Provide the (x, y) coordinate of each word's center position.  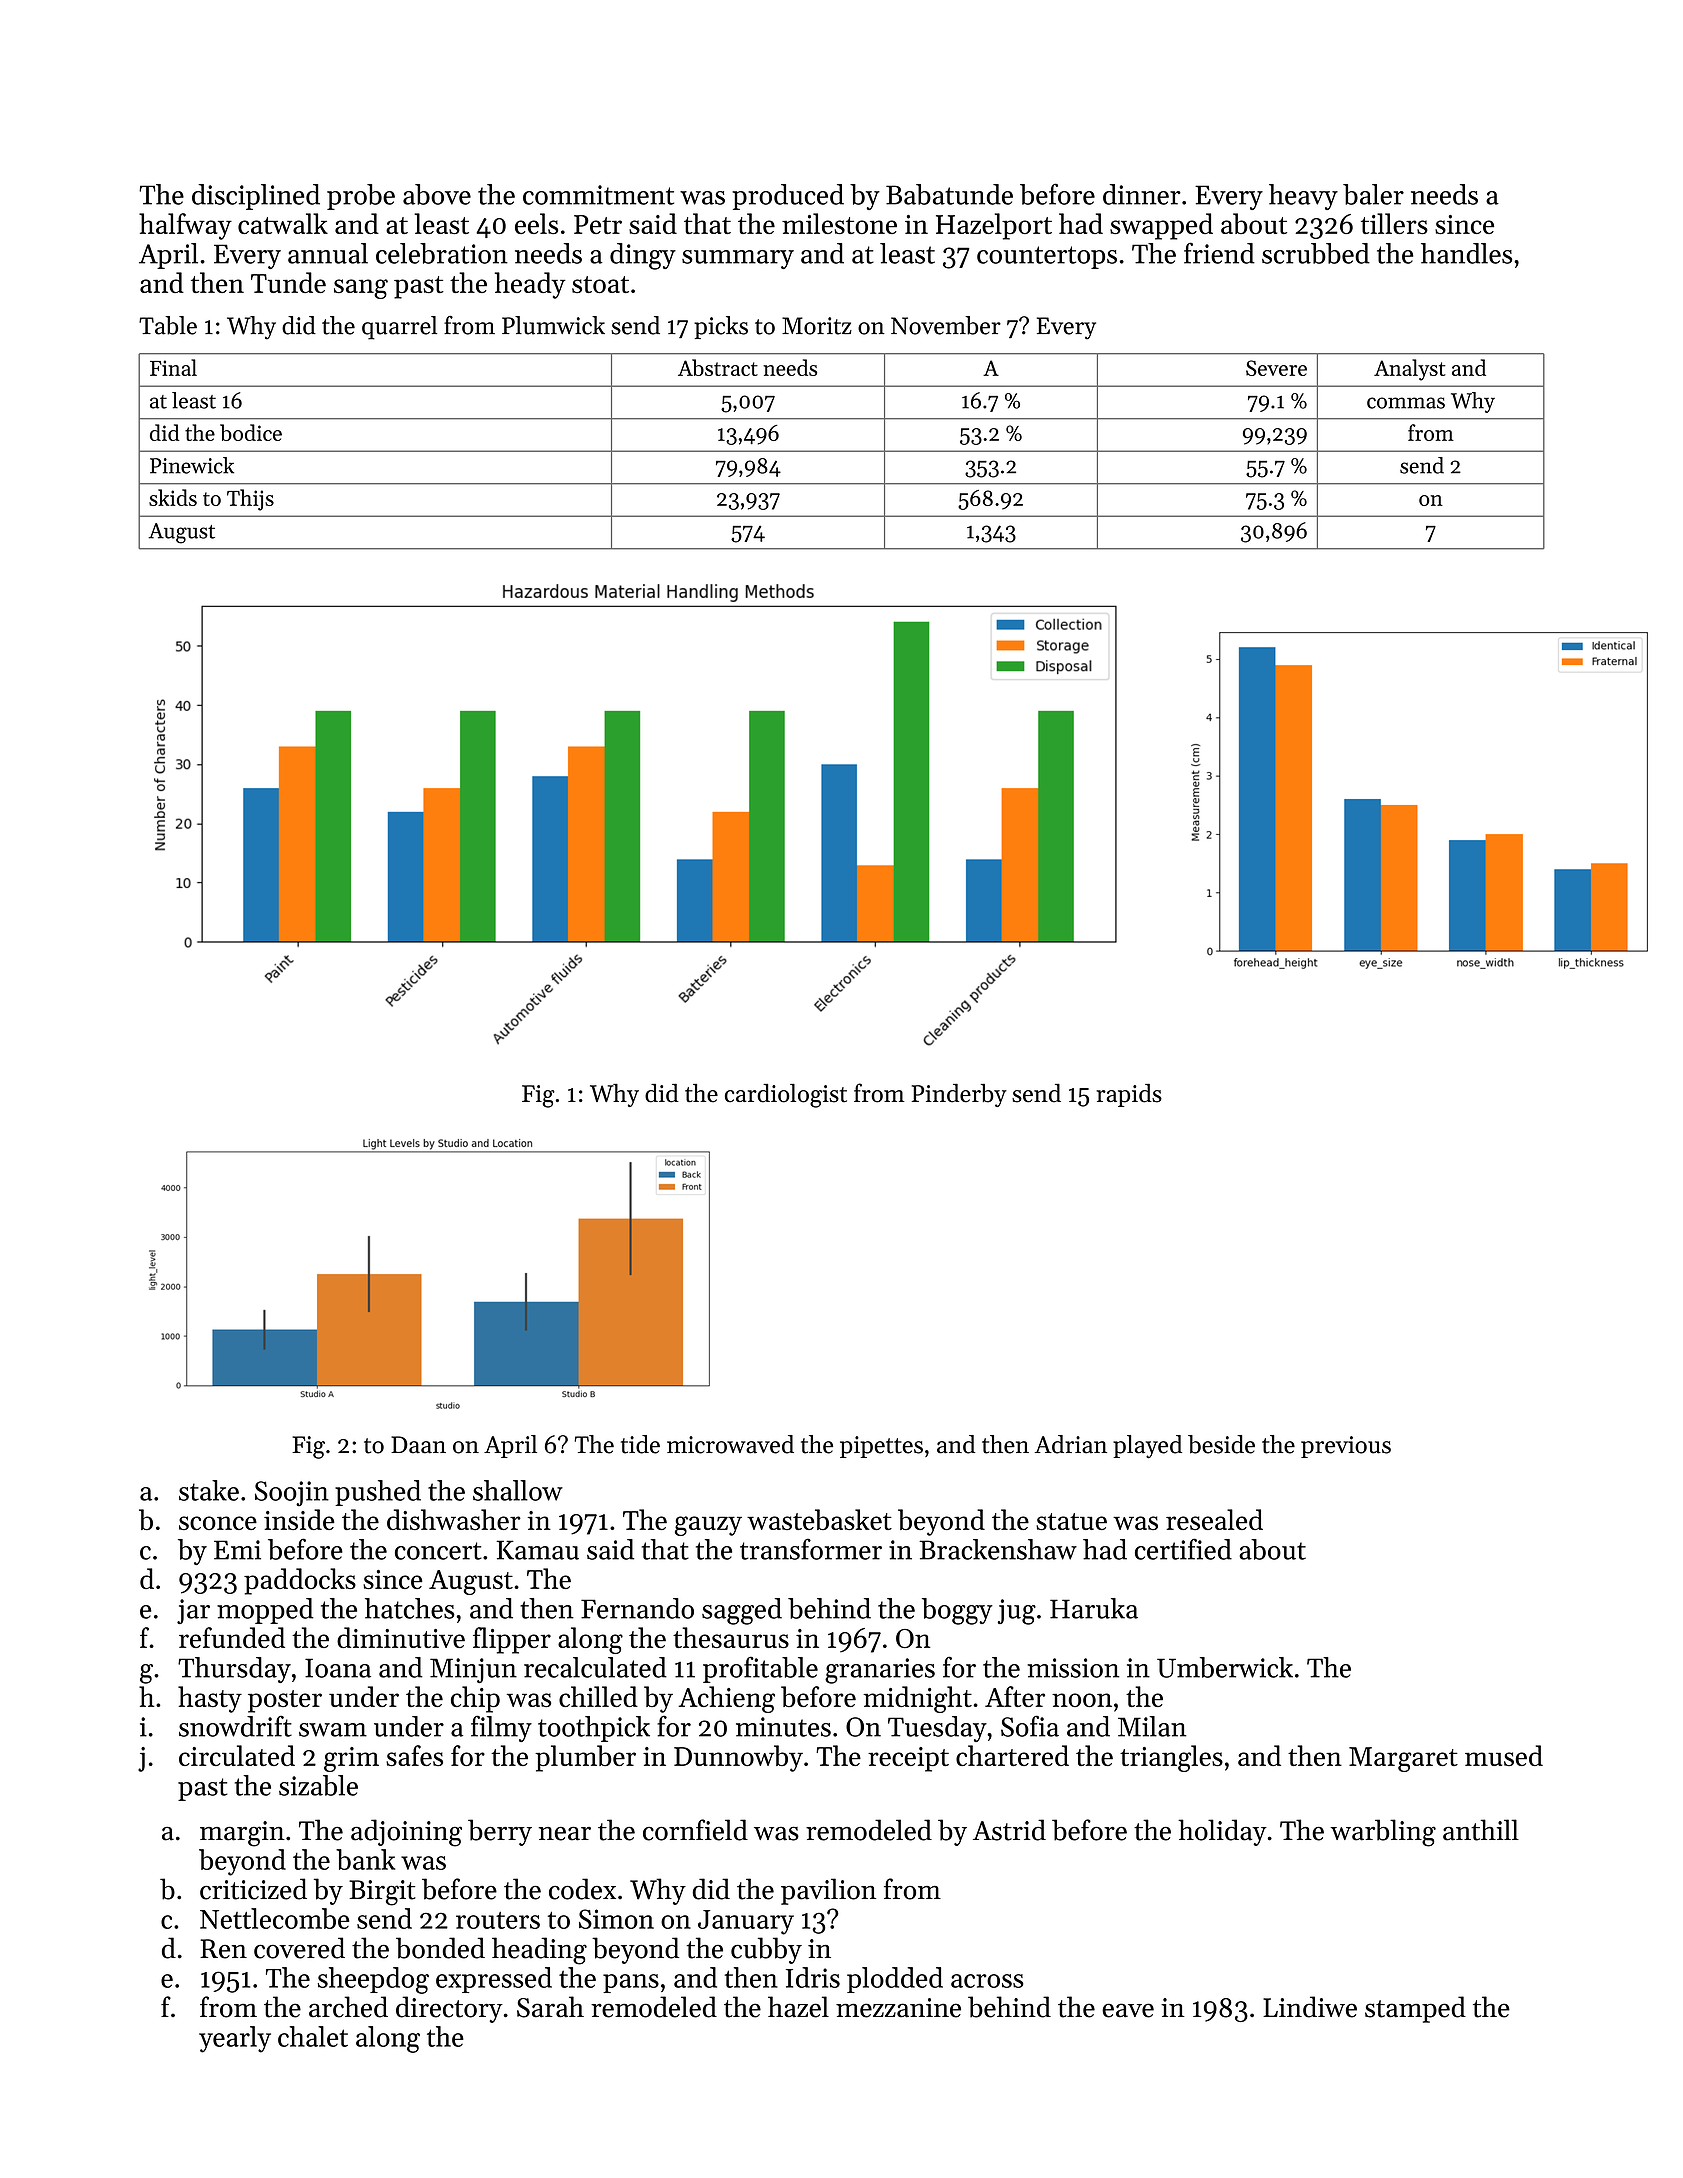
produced (788, 197)
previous (1346, 1447)
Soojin (292, 1493)
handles (1466, 253)
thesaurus (731, 1637)
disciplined (256, 197)
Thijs (250, 500)
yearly (235, 2039)
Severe (1276, 368)
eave (1128, 2010)
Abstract (718, 367)
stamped (1415, 2009)
